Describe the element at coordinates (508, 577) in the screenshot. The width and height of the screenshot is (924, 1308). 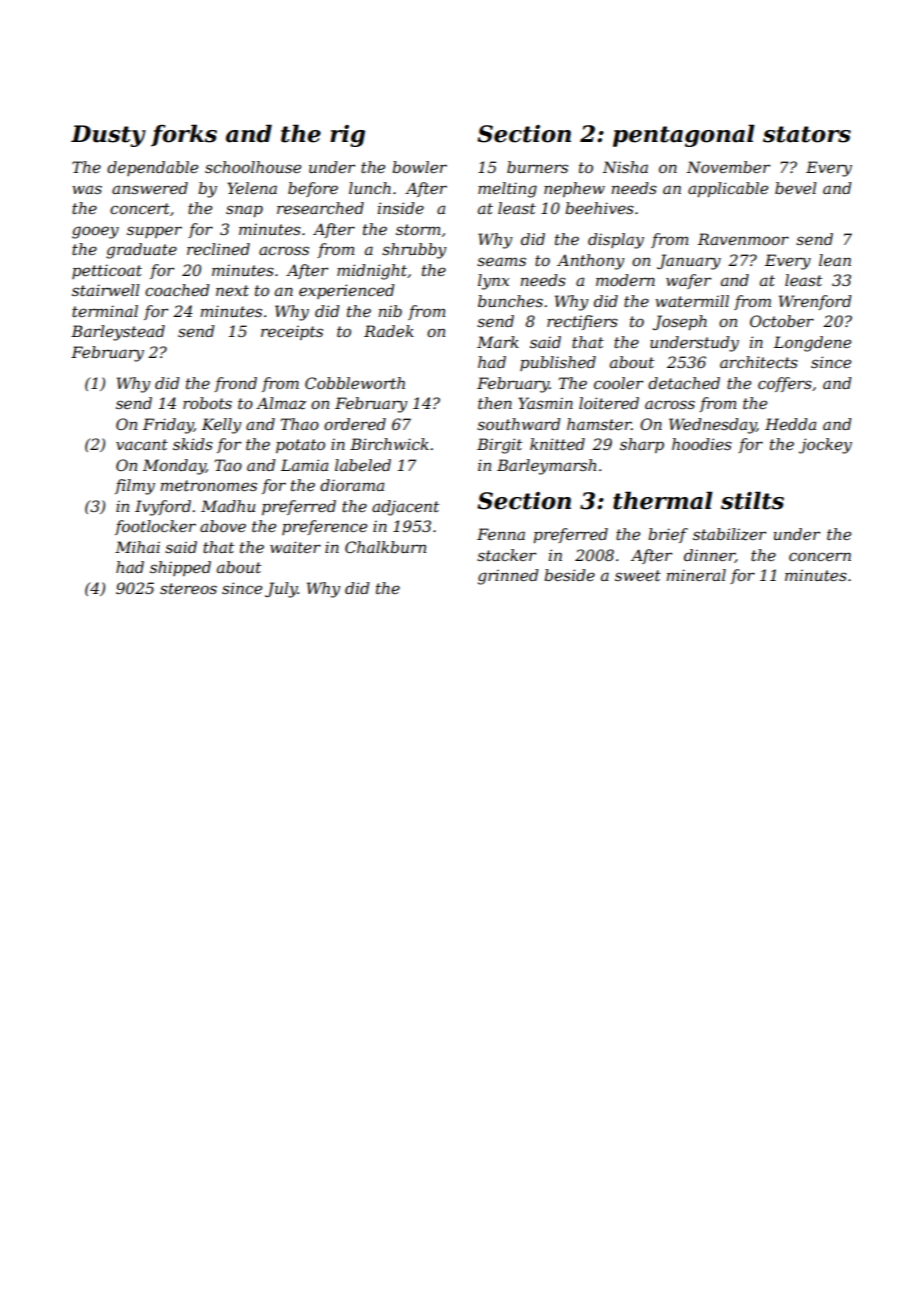
I see `grinned` at that location.
